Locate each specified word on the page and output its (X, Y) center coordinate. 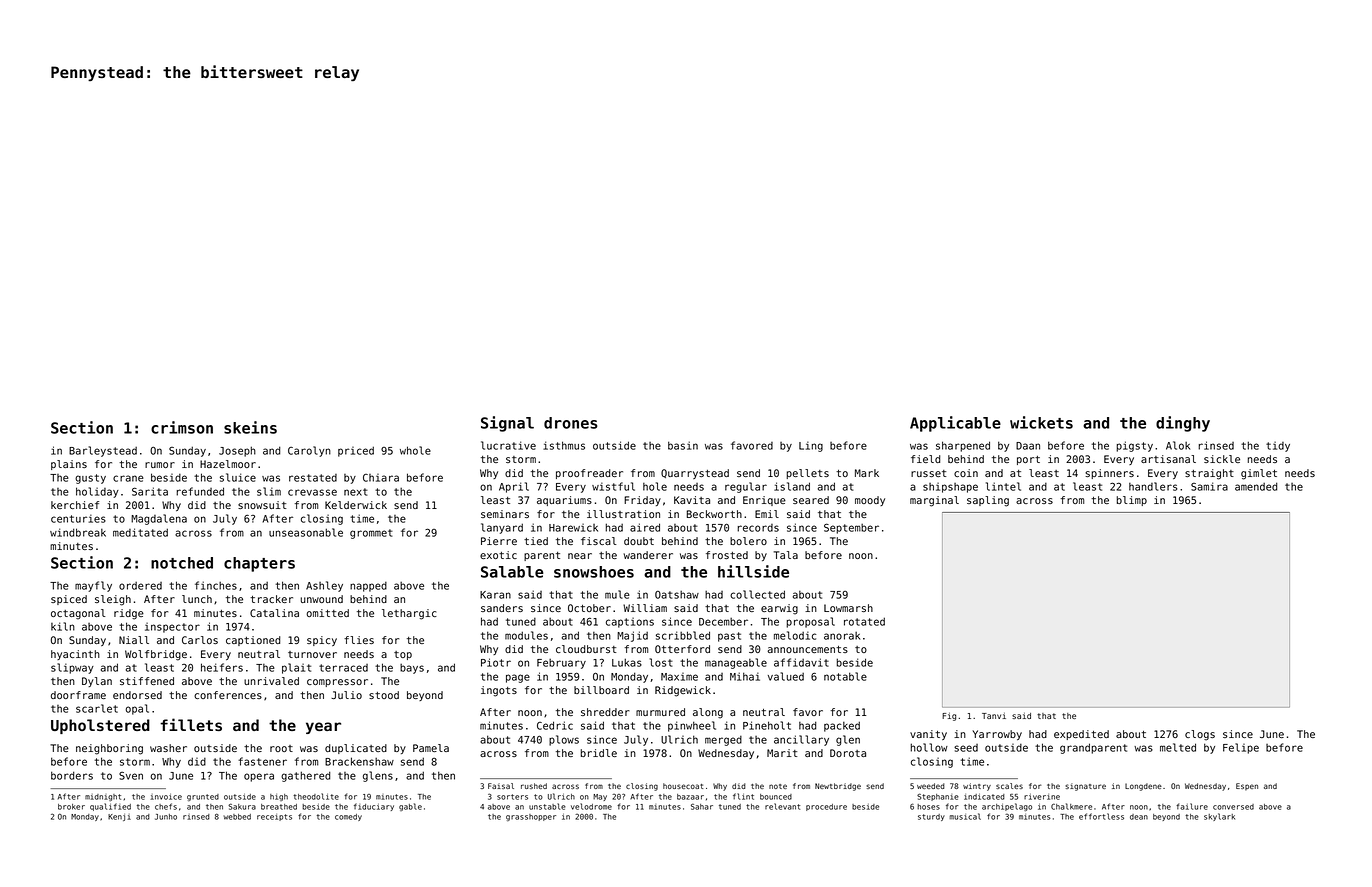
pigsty (1134, 446)
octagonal (78, 614)
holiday (97, 492)
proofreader (589, 474)
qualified (110, 807)
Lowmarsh (848, 608)
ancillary (801, 740)
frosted (727, 555)
